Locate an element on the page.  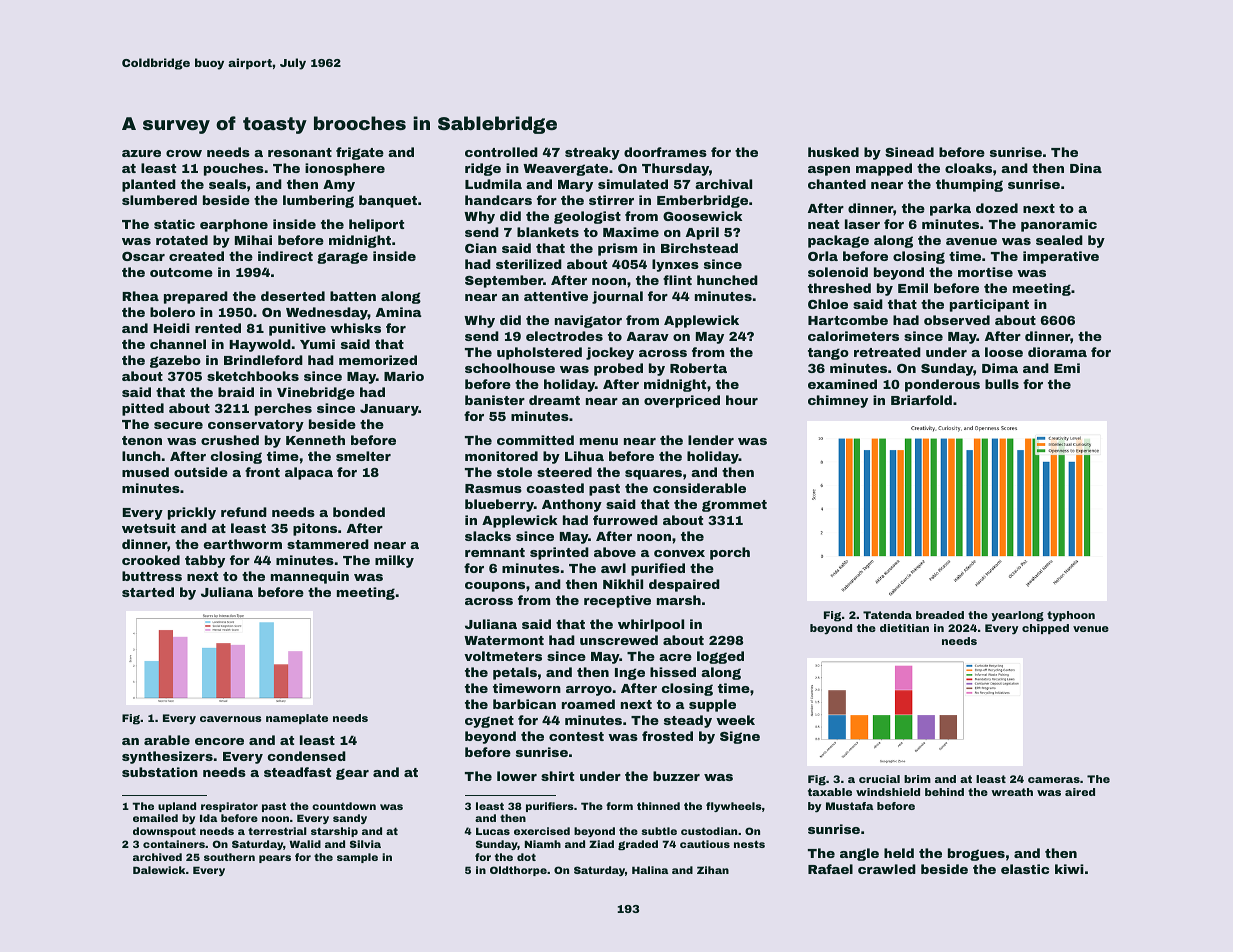
Watermont is located at coordinates (504, 640).
